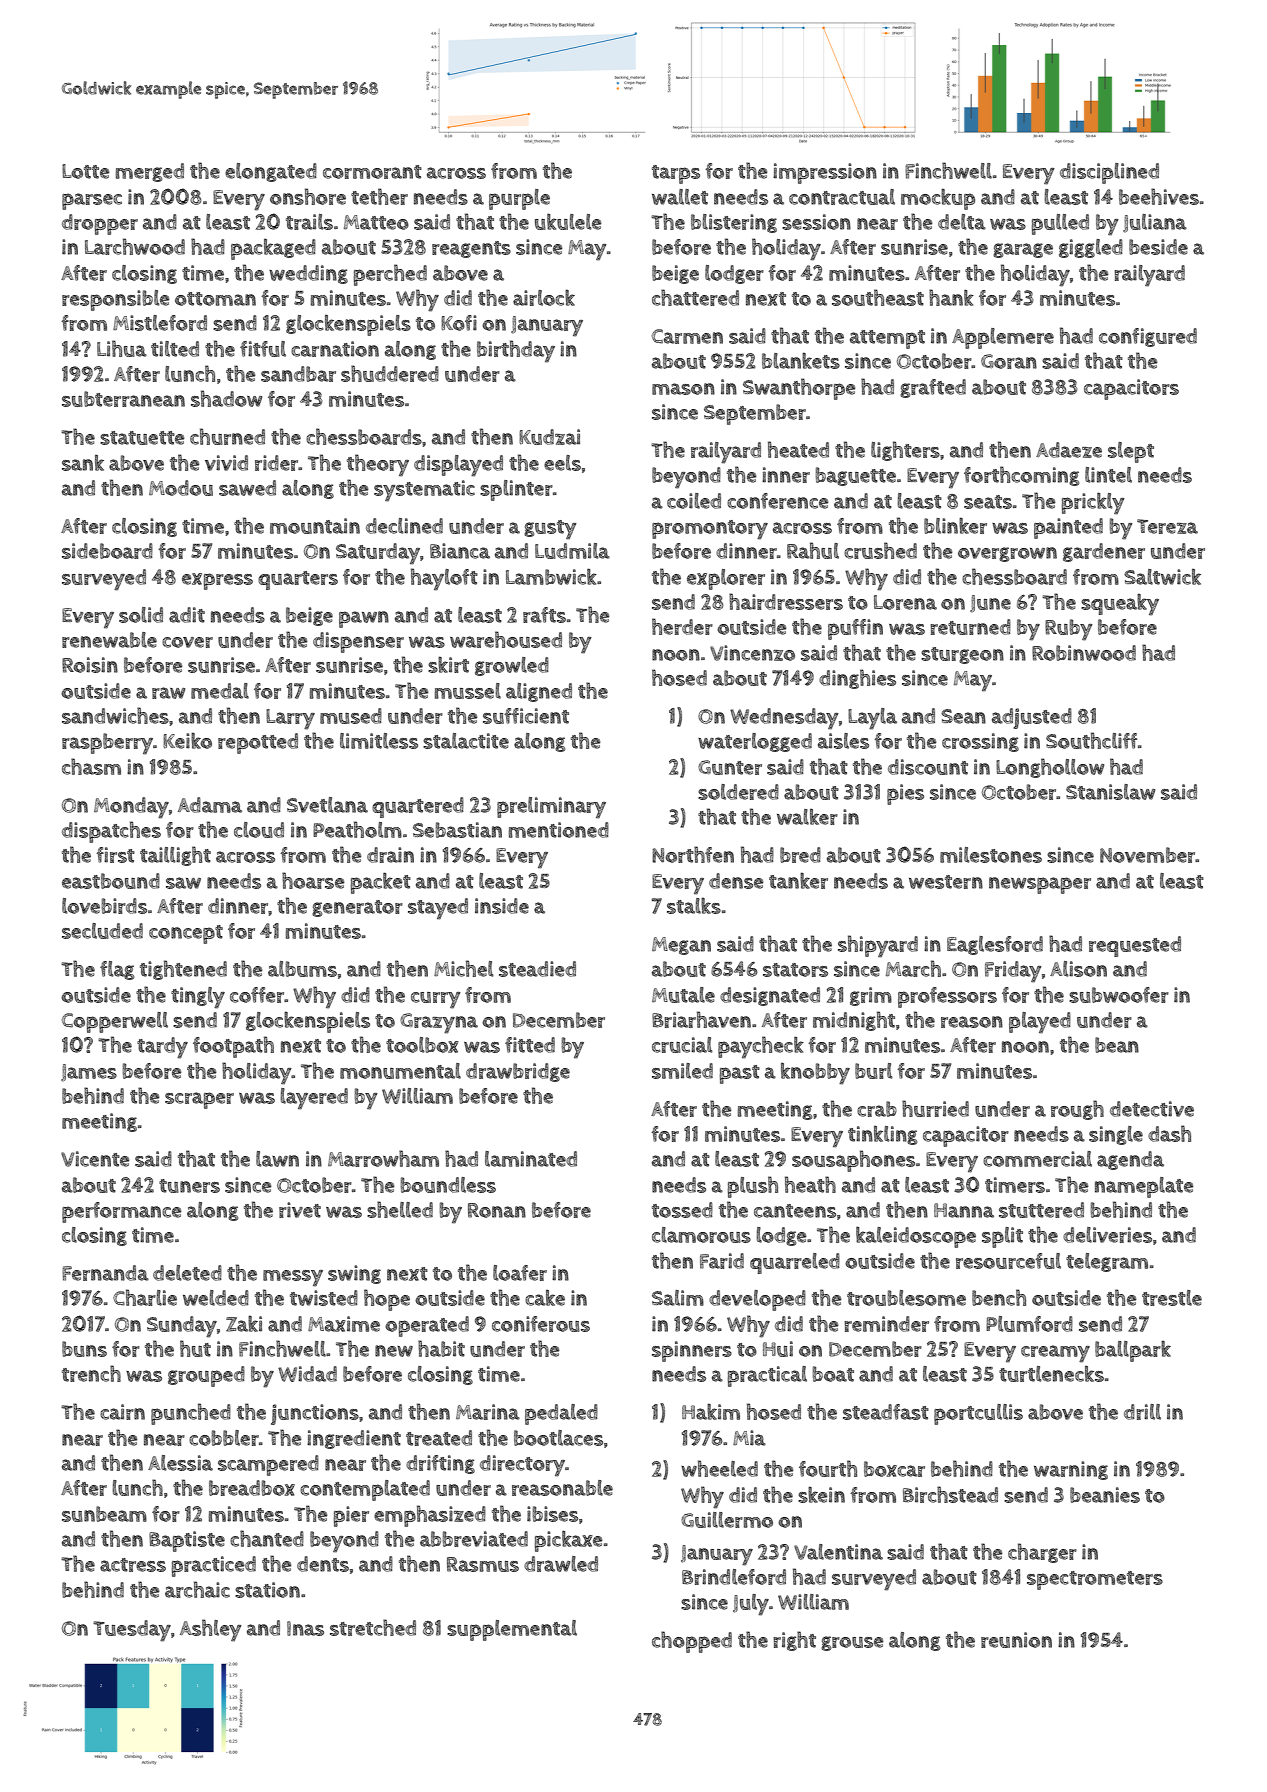 Image resolution: width=1267 pixels, height=1792 pixels. I want to click on limitless, so click(379, 741).
